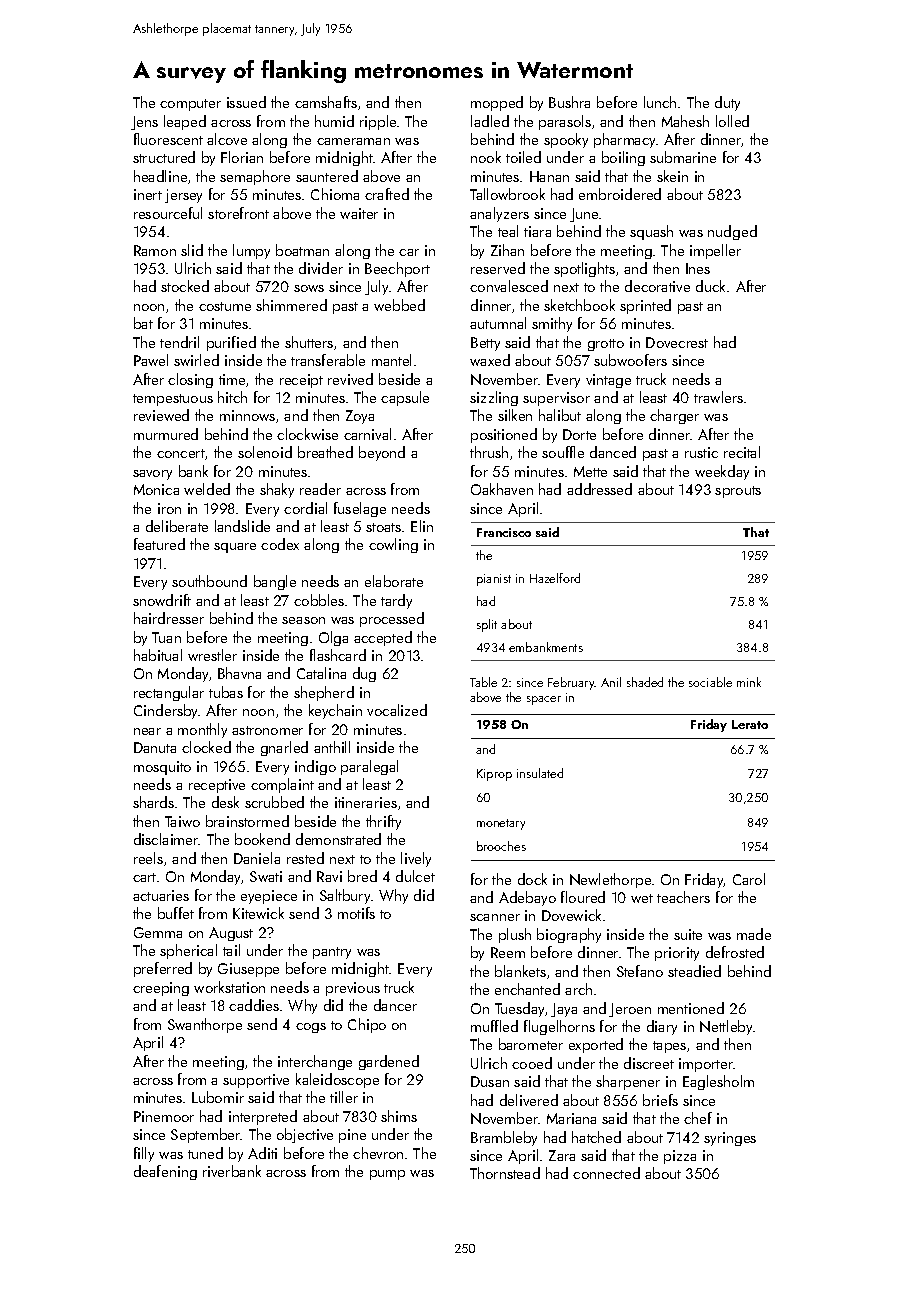 Image resolution: width=908 pixels, height=1316 pixels. I want to click on iron, so click(169, 508).
